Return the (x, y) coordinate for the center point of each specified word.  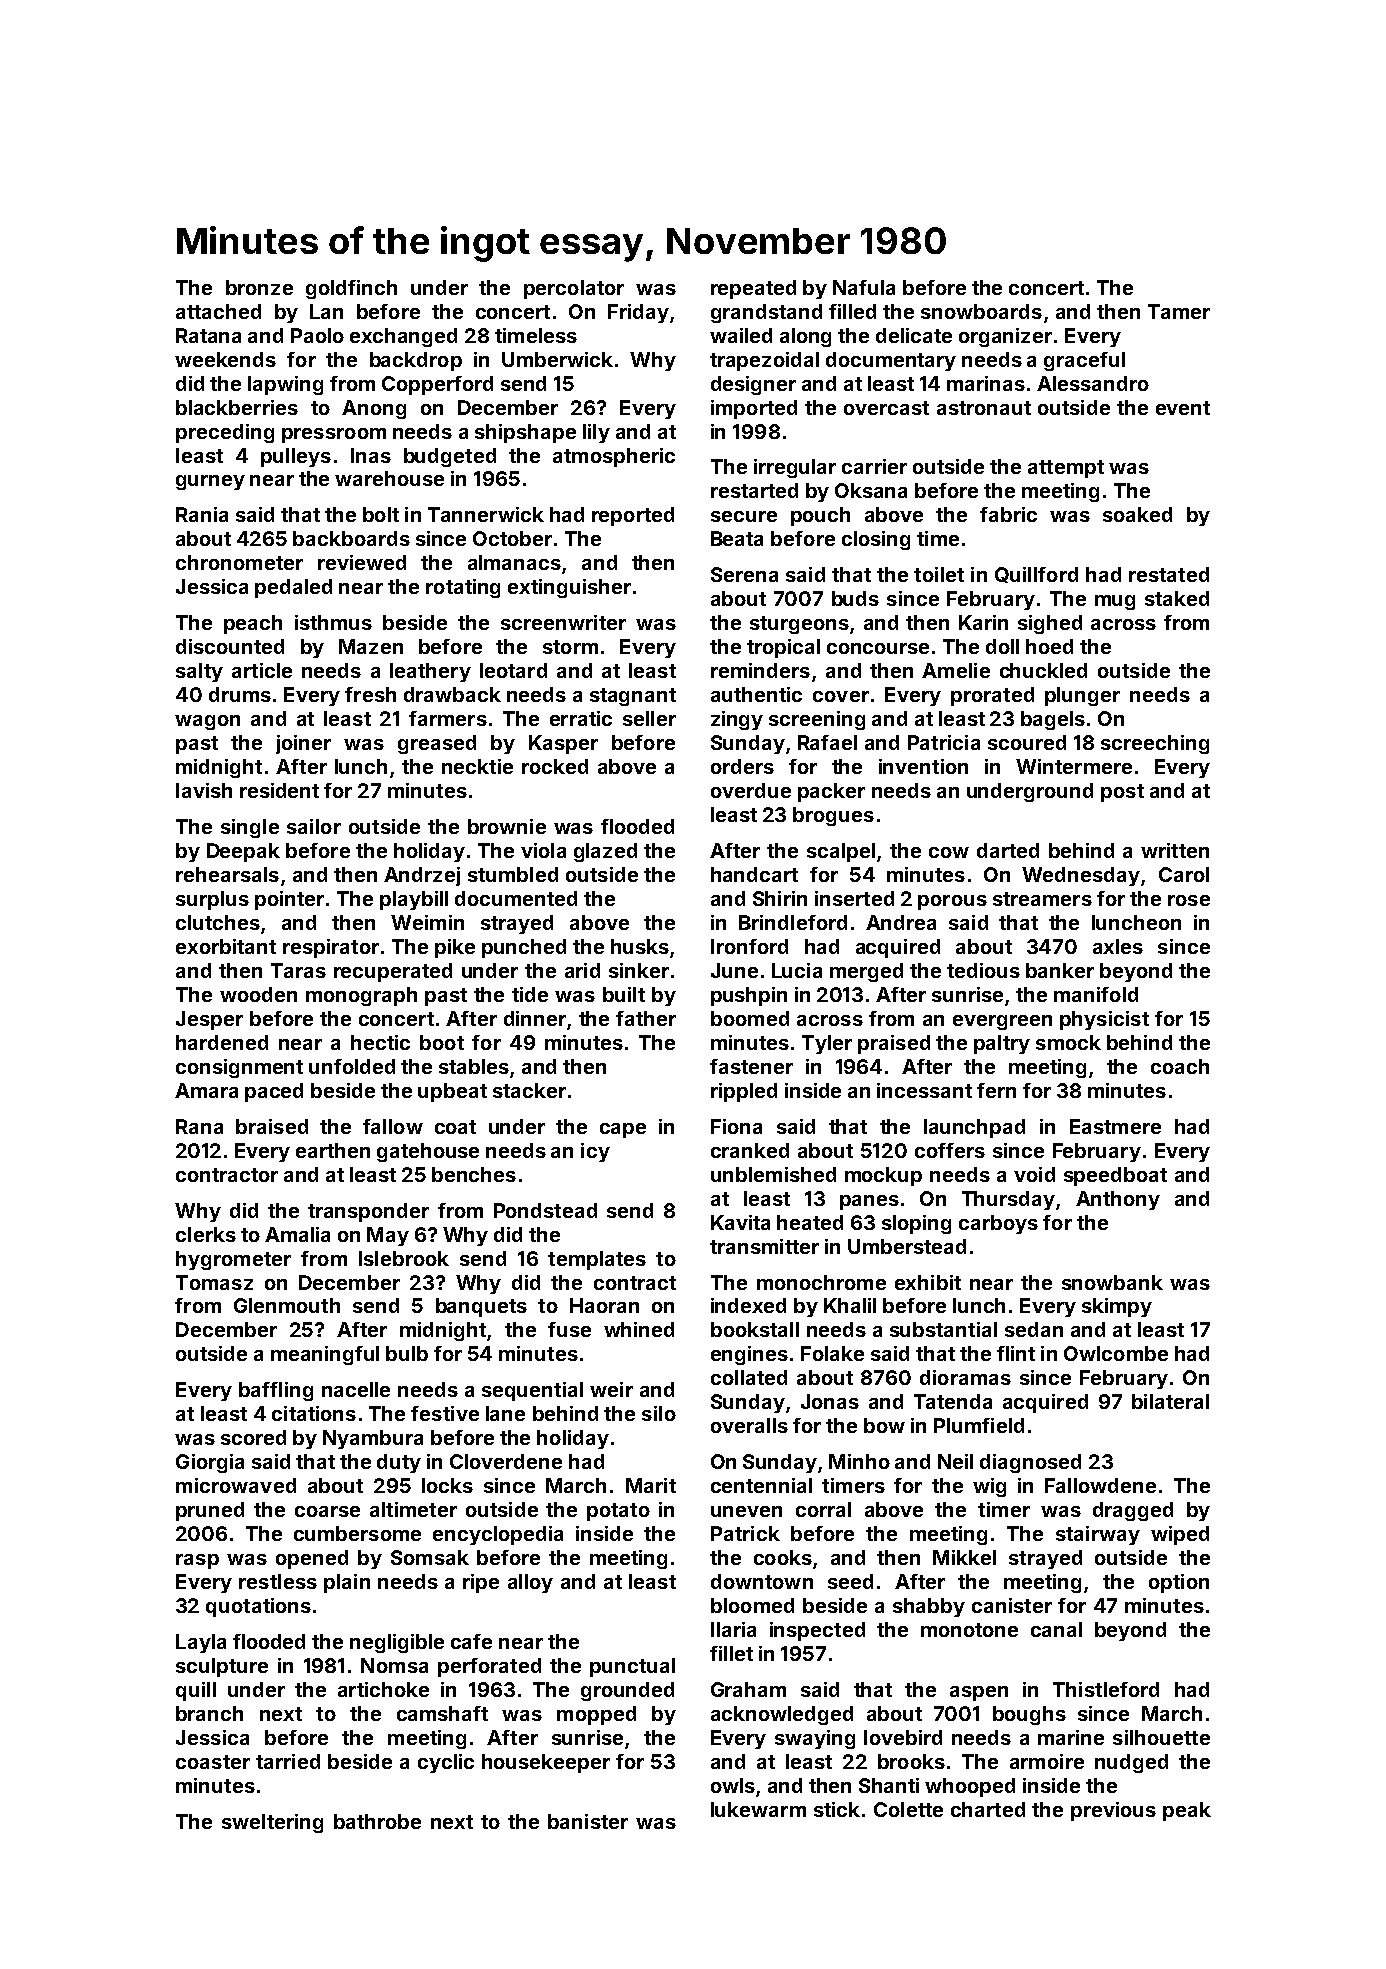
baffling (276, 1391)
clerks (206, 1234)
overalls (749, 1425)
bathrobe (377, 1821)
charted (988, 1809)
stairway (1098, 1535)
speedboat (1115, 1176)
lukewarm (758, 1809)
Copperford (437, 385)
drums (240, 694)
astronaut (984, 408)
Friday (638, 313)
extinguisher (569, 588)
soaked (1137, 514)
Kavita (740, 1222)
